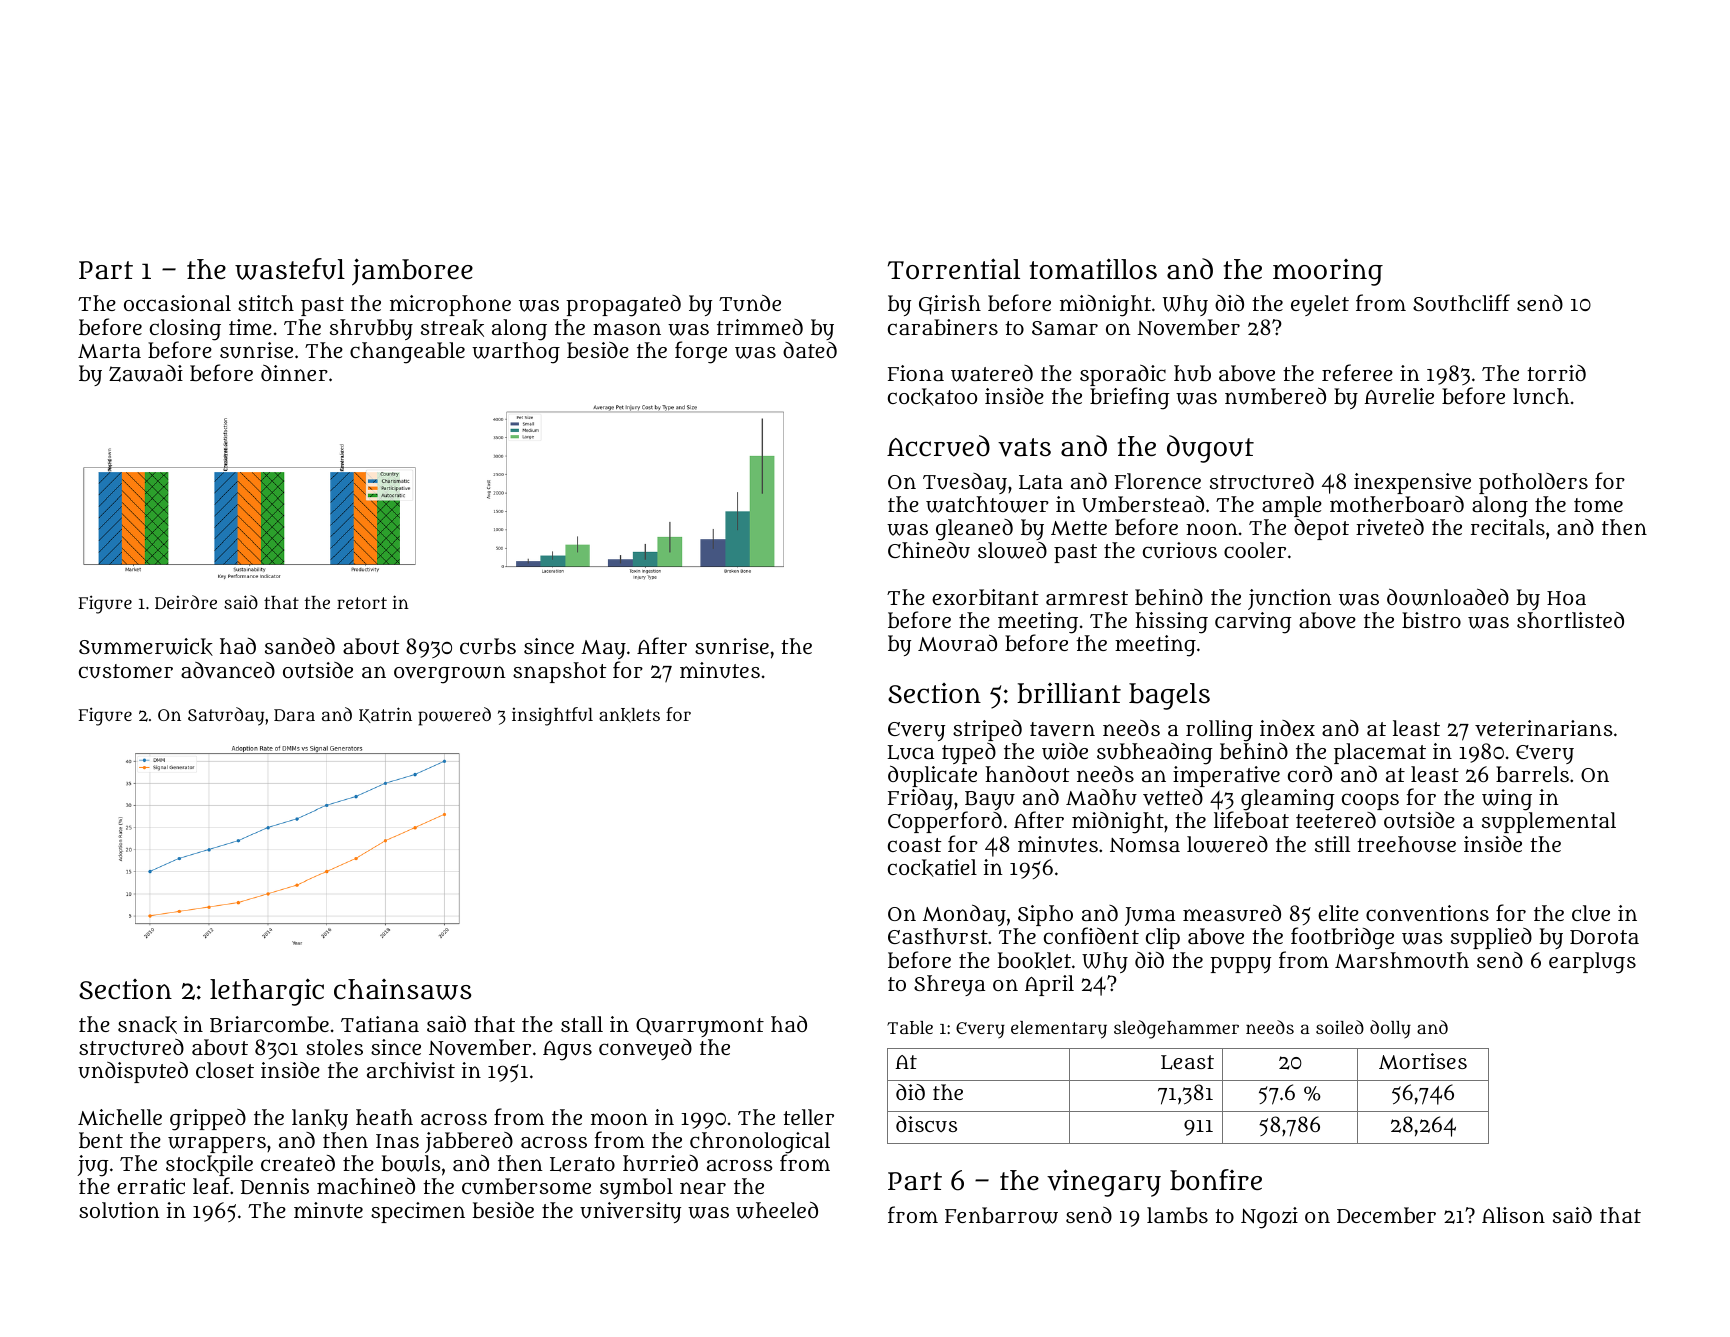 The height and width of the image is (1337, 1730). Describe the element at coordinates (1592, 963) in the image. I see `earplugs` at that location.
